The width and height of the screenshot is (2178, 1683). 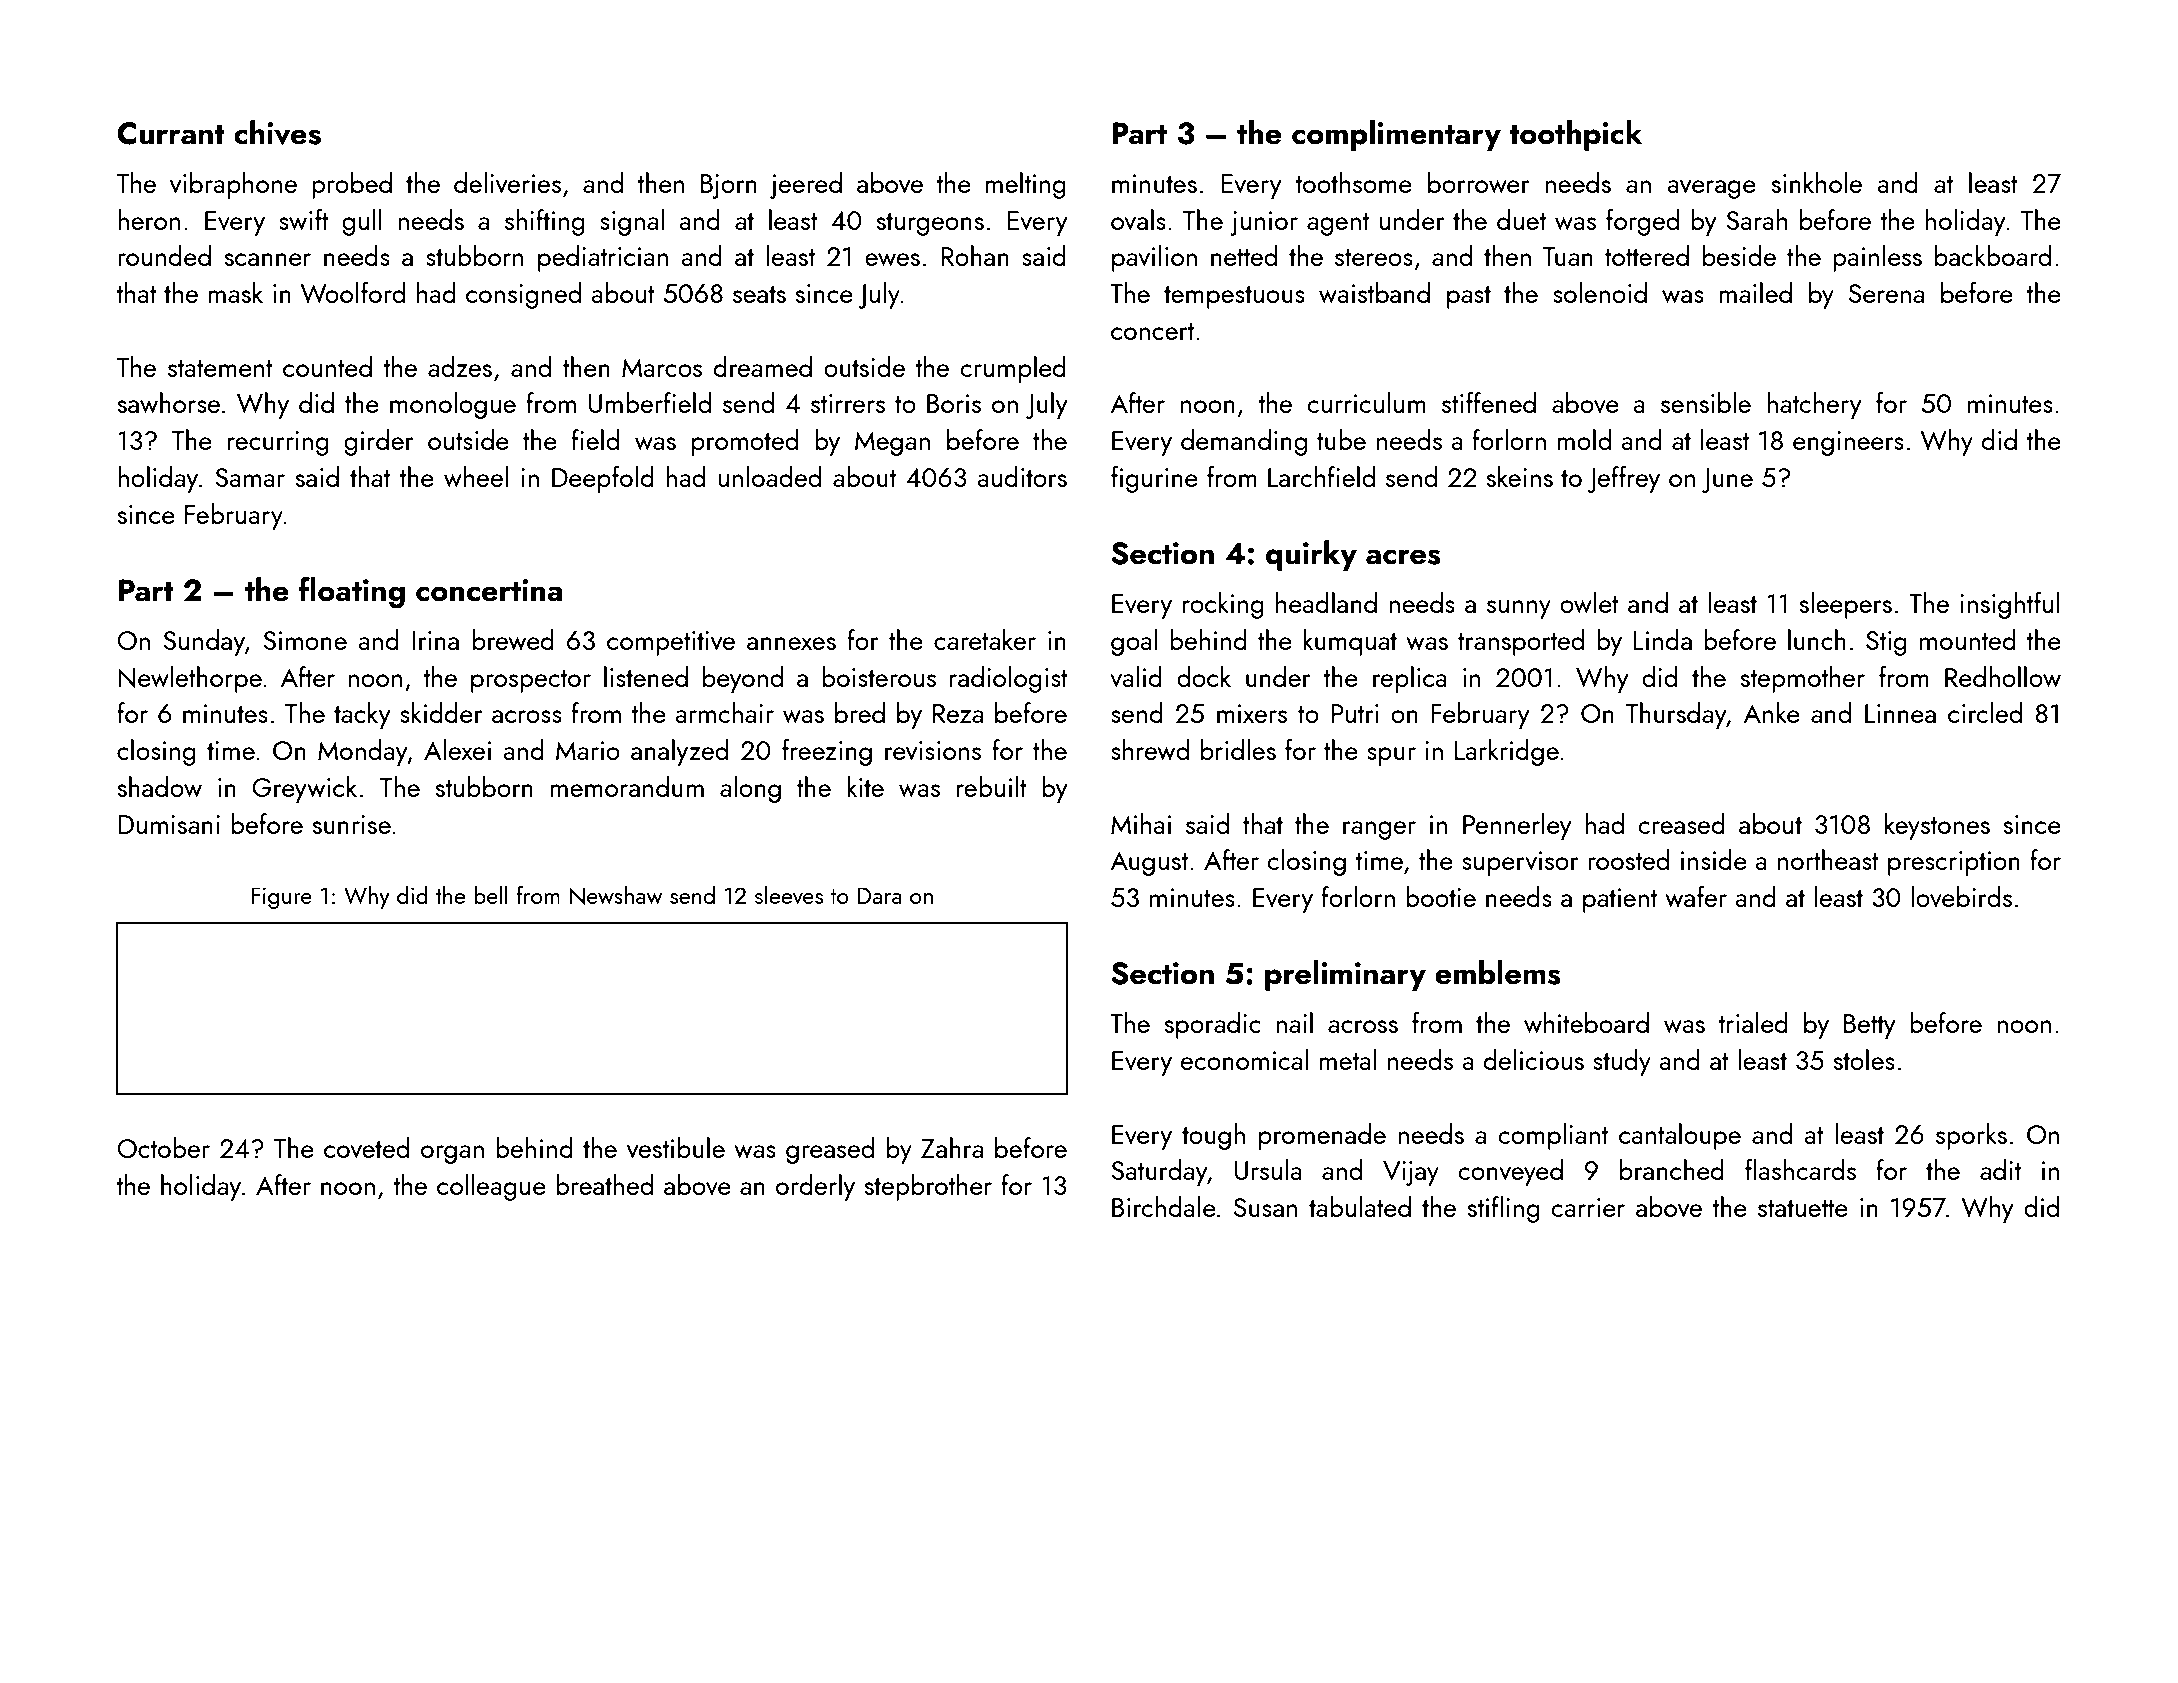 I want to click on complimentary, so click(x=1396, y=135).
